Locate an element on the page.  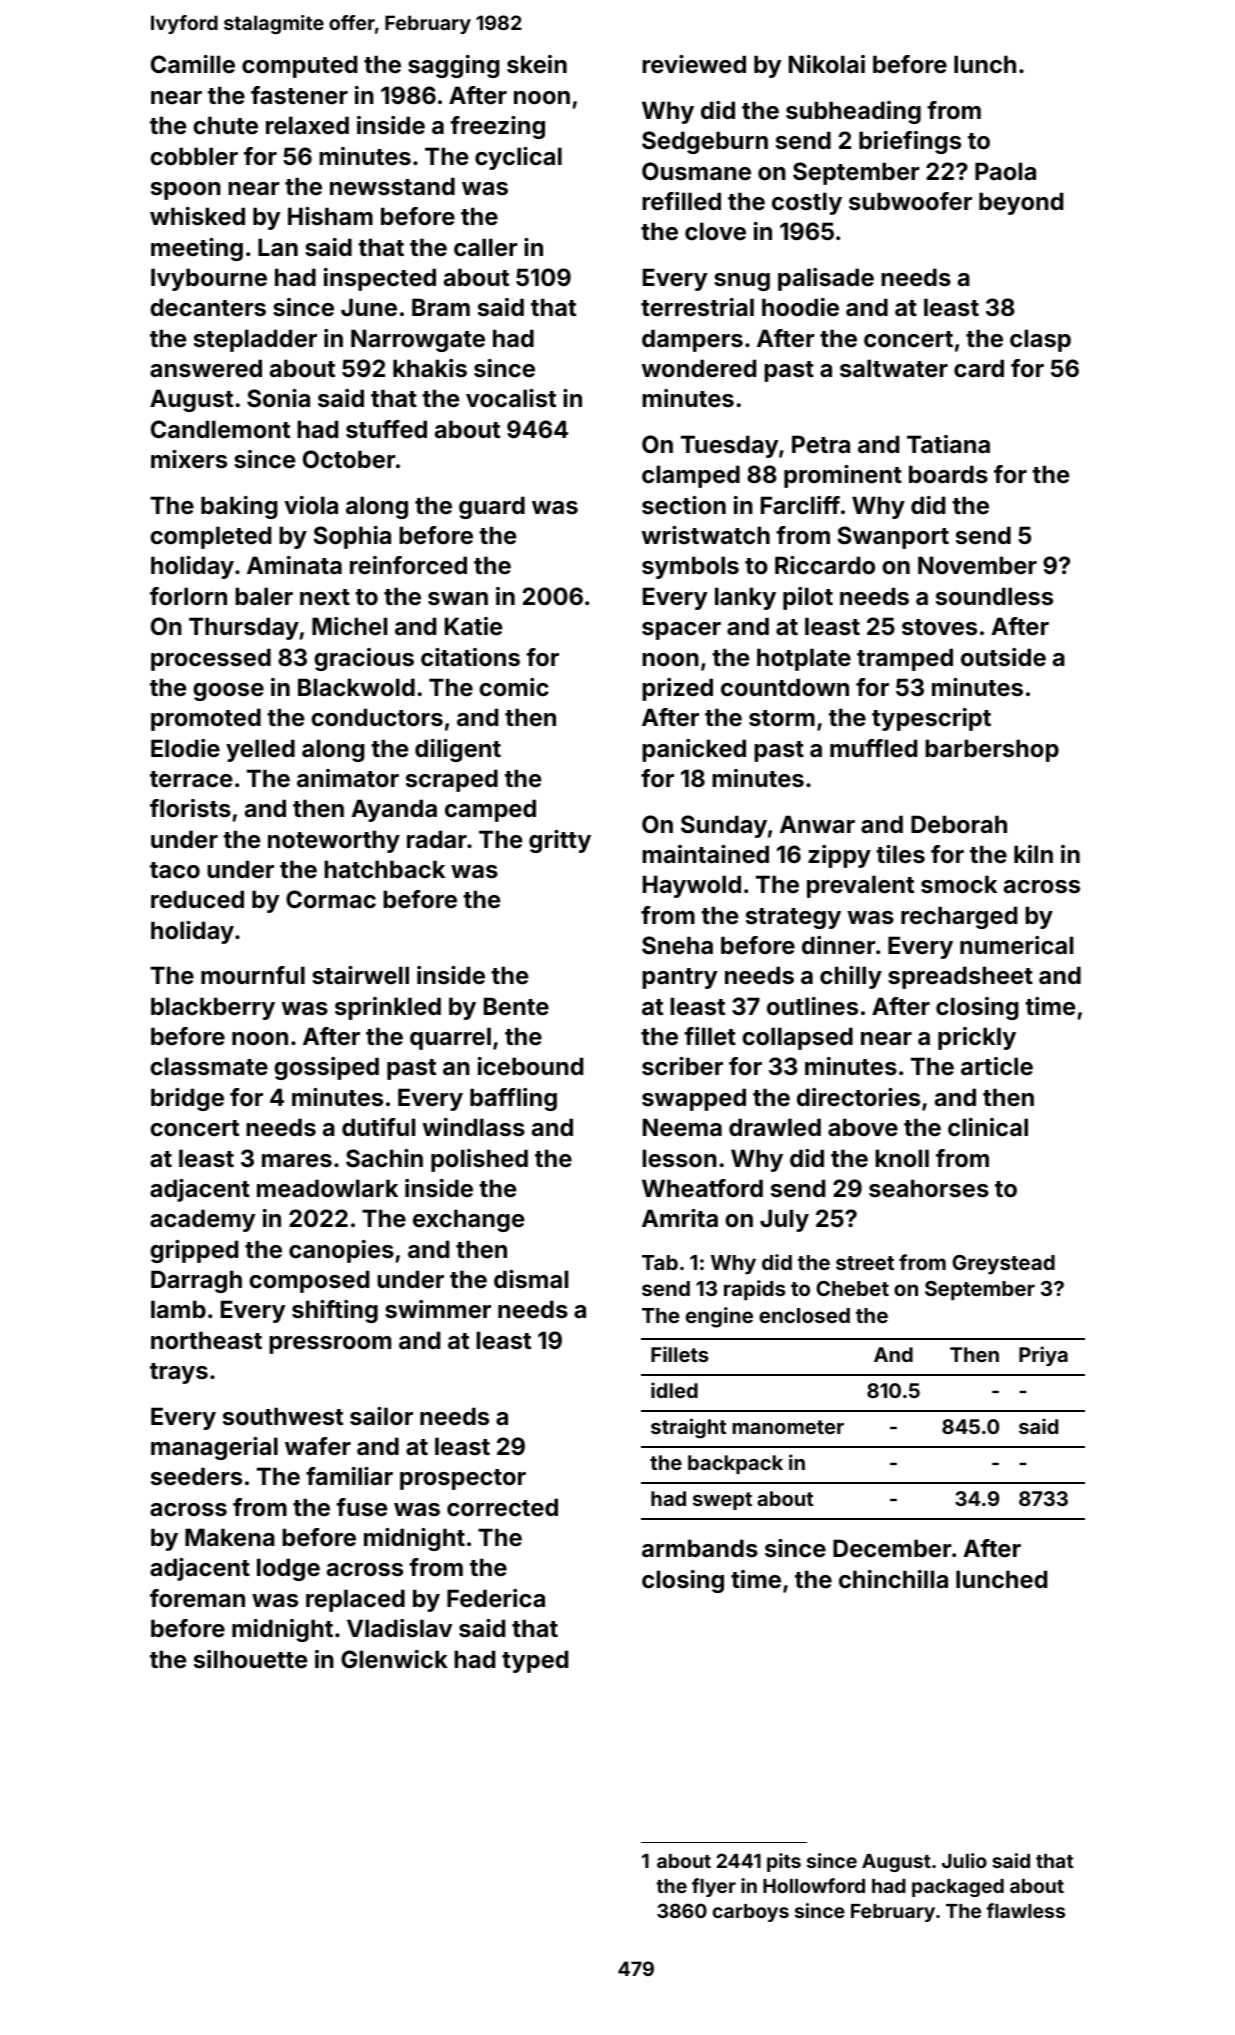
silhouette is located at coordinates (250, 1659).
